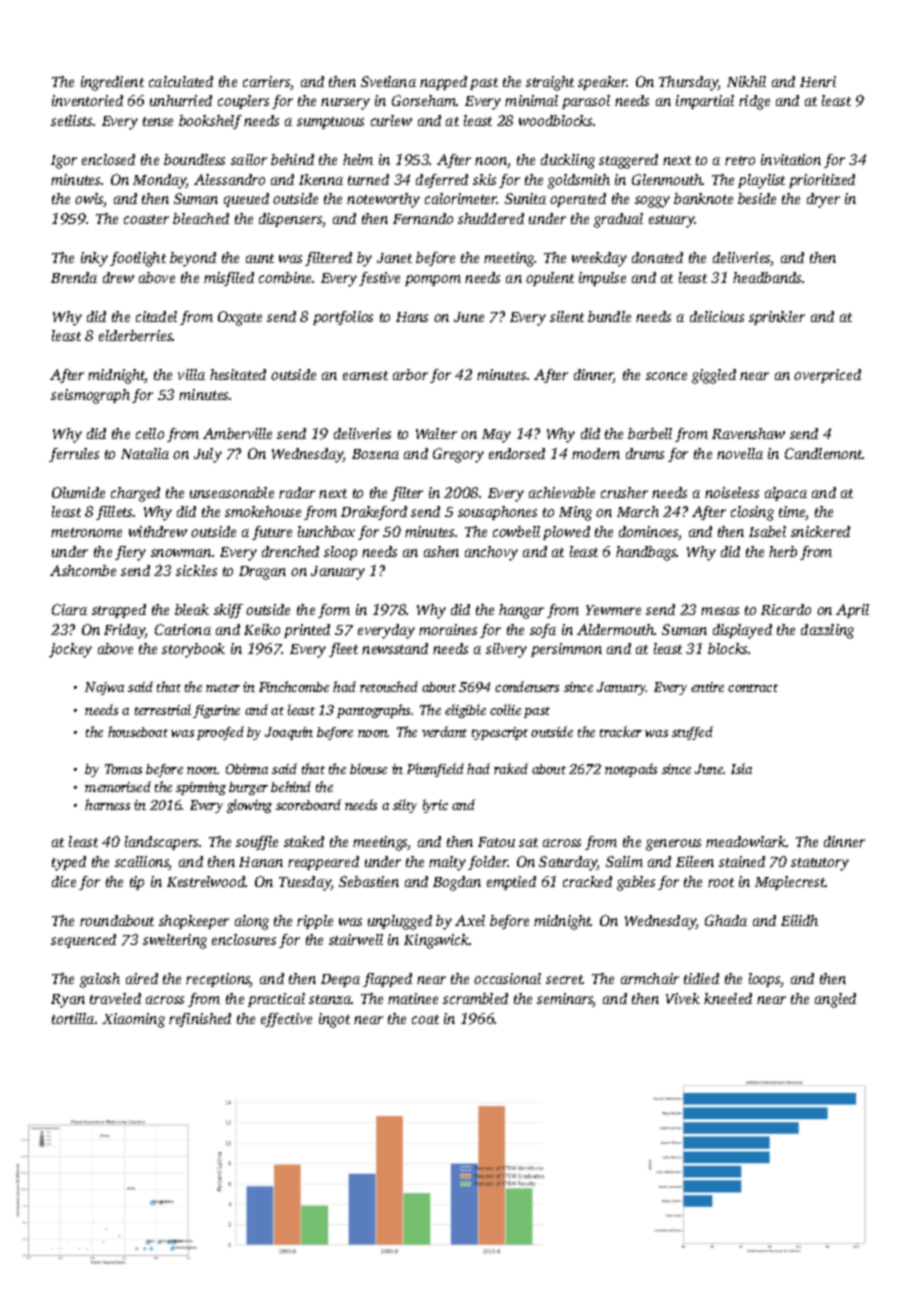  Describe the element at coordinates (425, 1019) in the image. I see `coat` at that location.
